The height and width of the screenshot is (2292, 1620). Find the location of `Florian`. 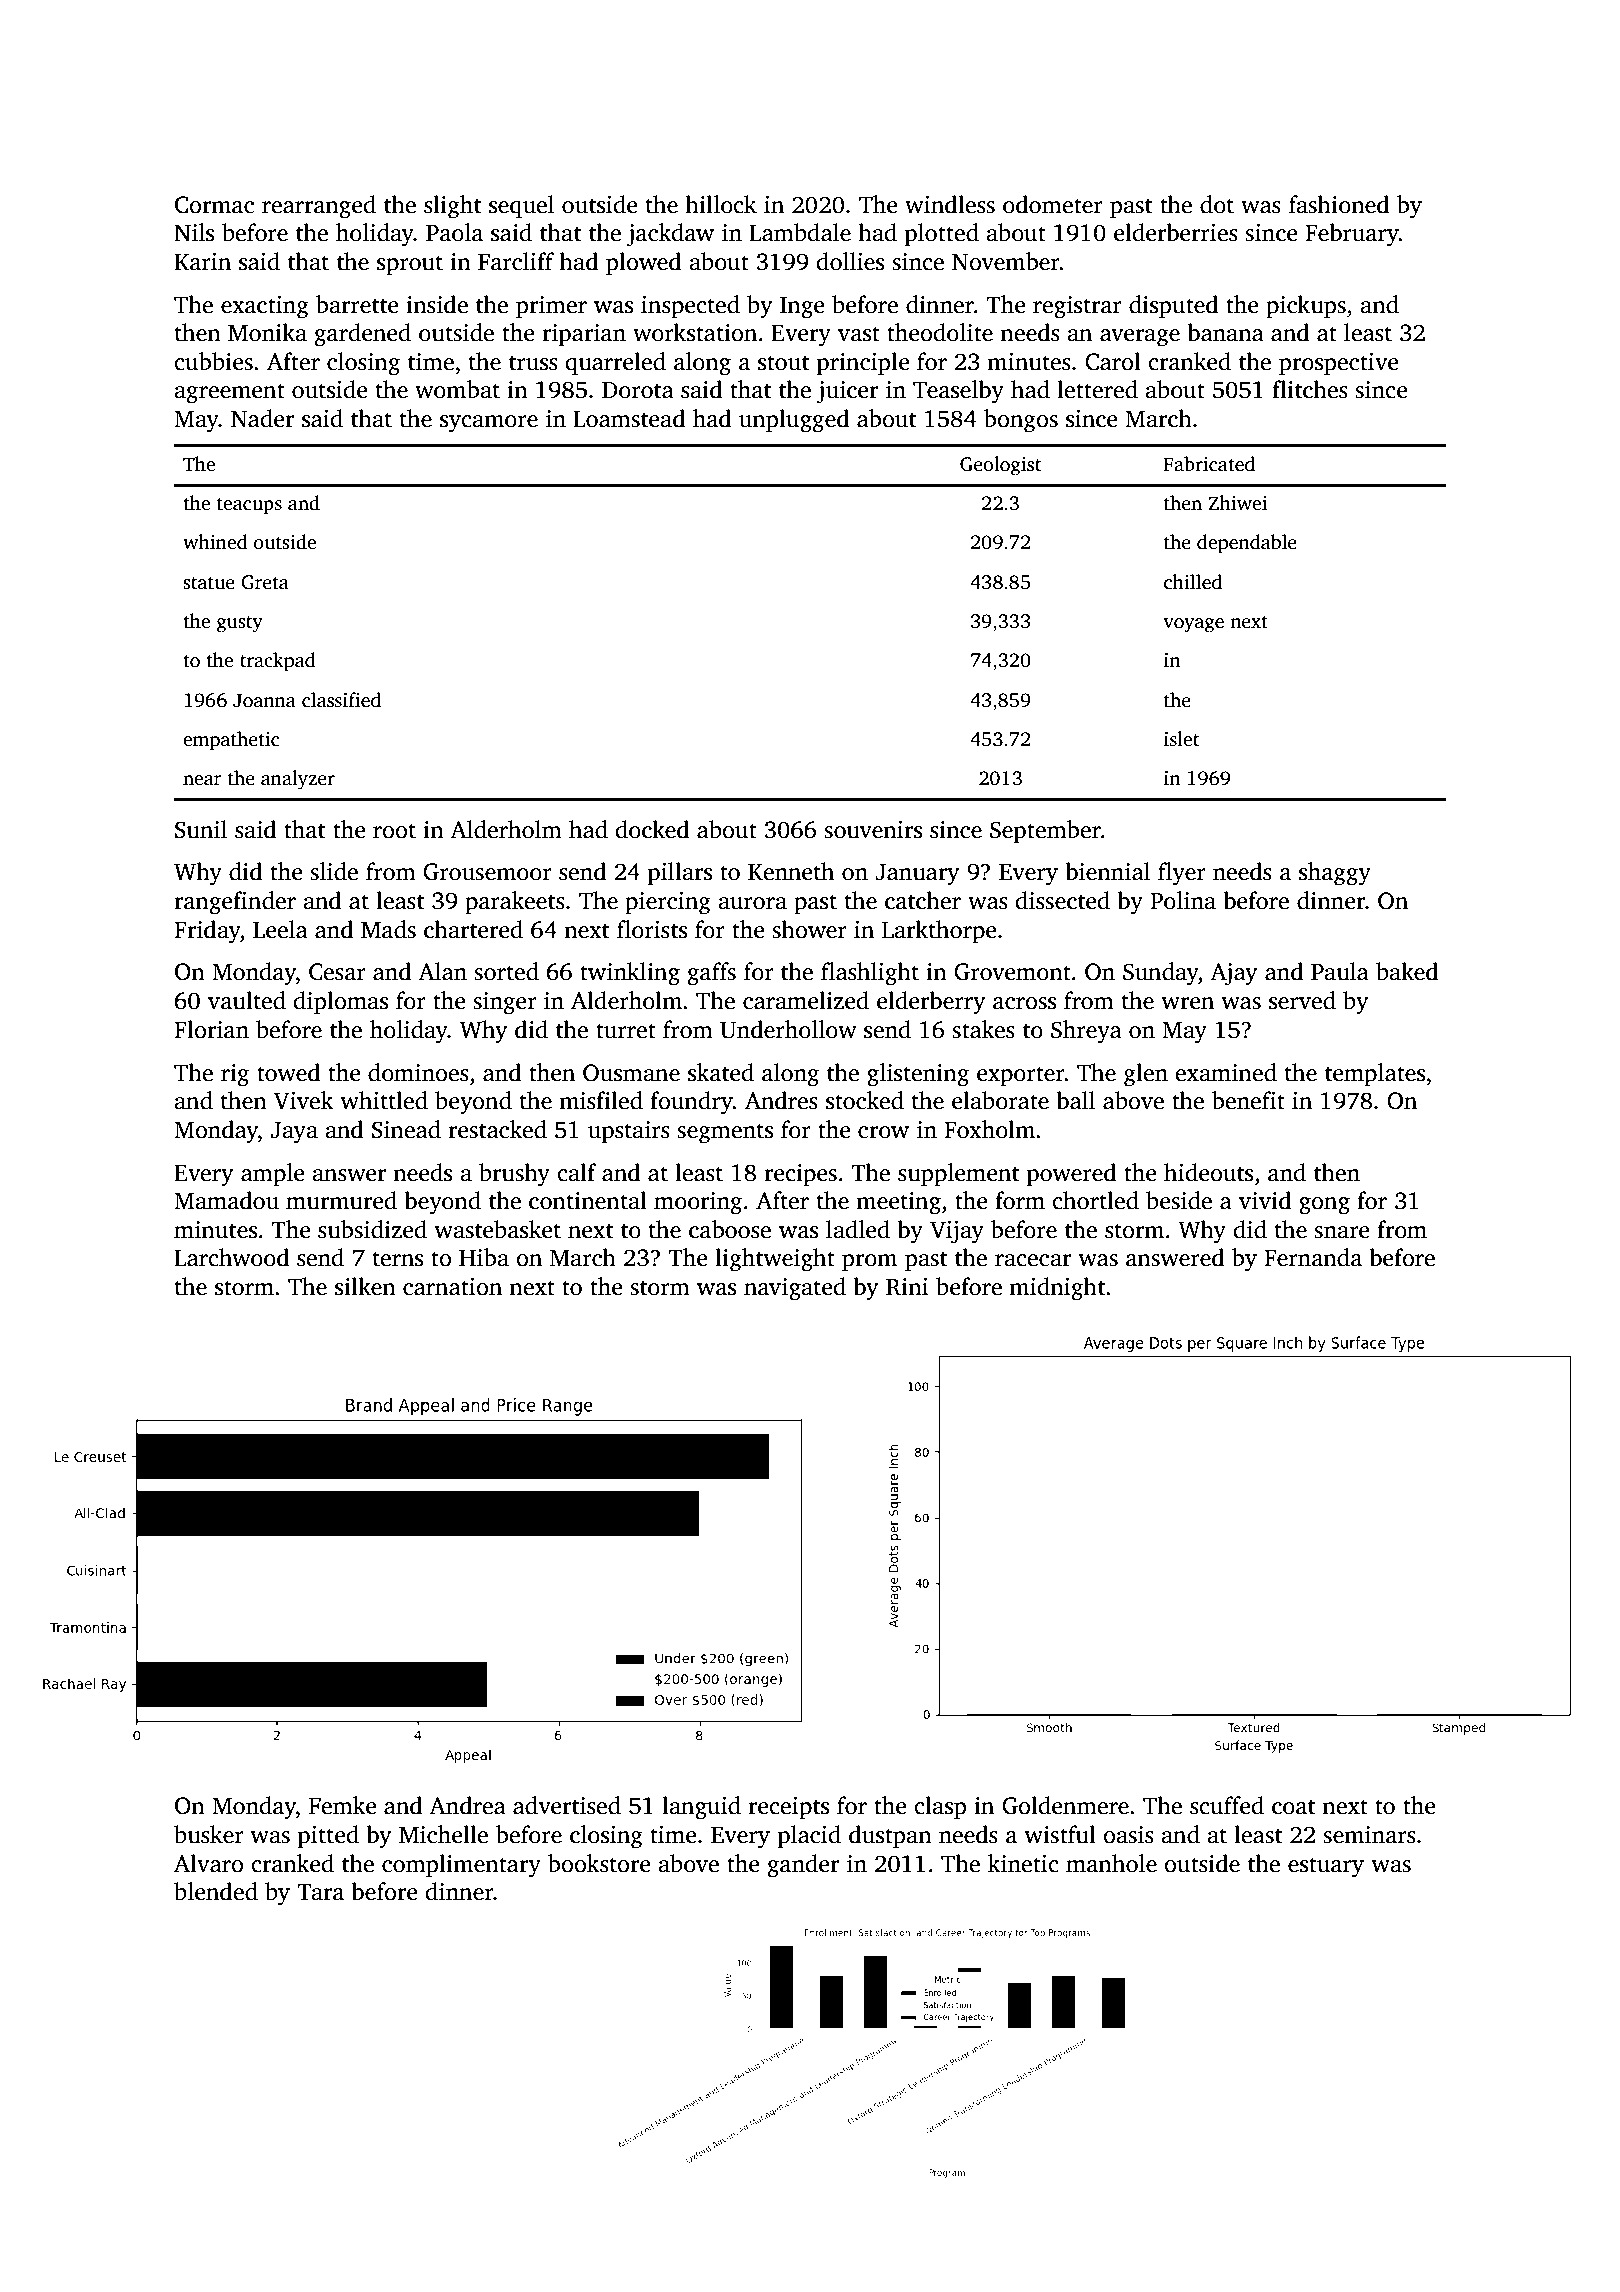

Florian is located at coordinates (211, 1029).
